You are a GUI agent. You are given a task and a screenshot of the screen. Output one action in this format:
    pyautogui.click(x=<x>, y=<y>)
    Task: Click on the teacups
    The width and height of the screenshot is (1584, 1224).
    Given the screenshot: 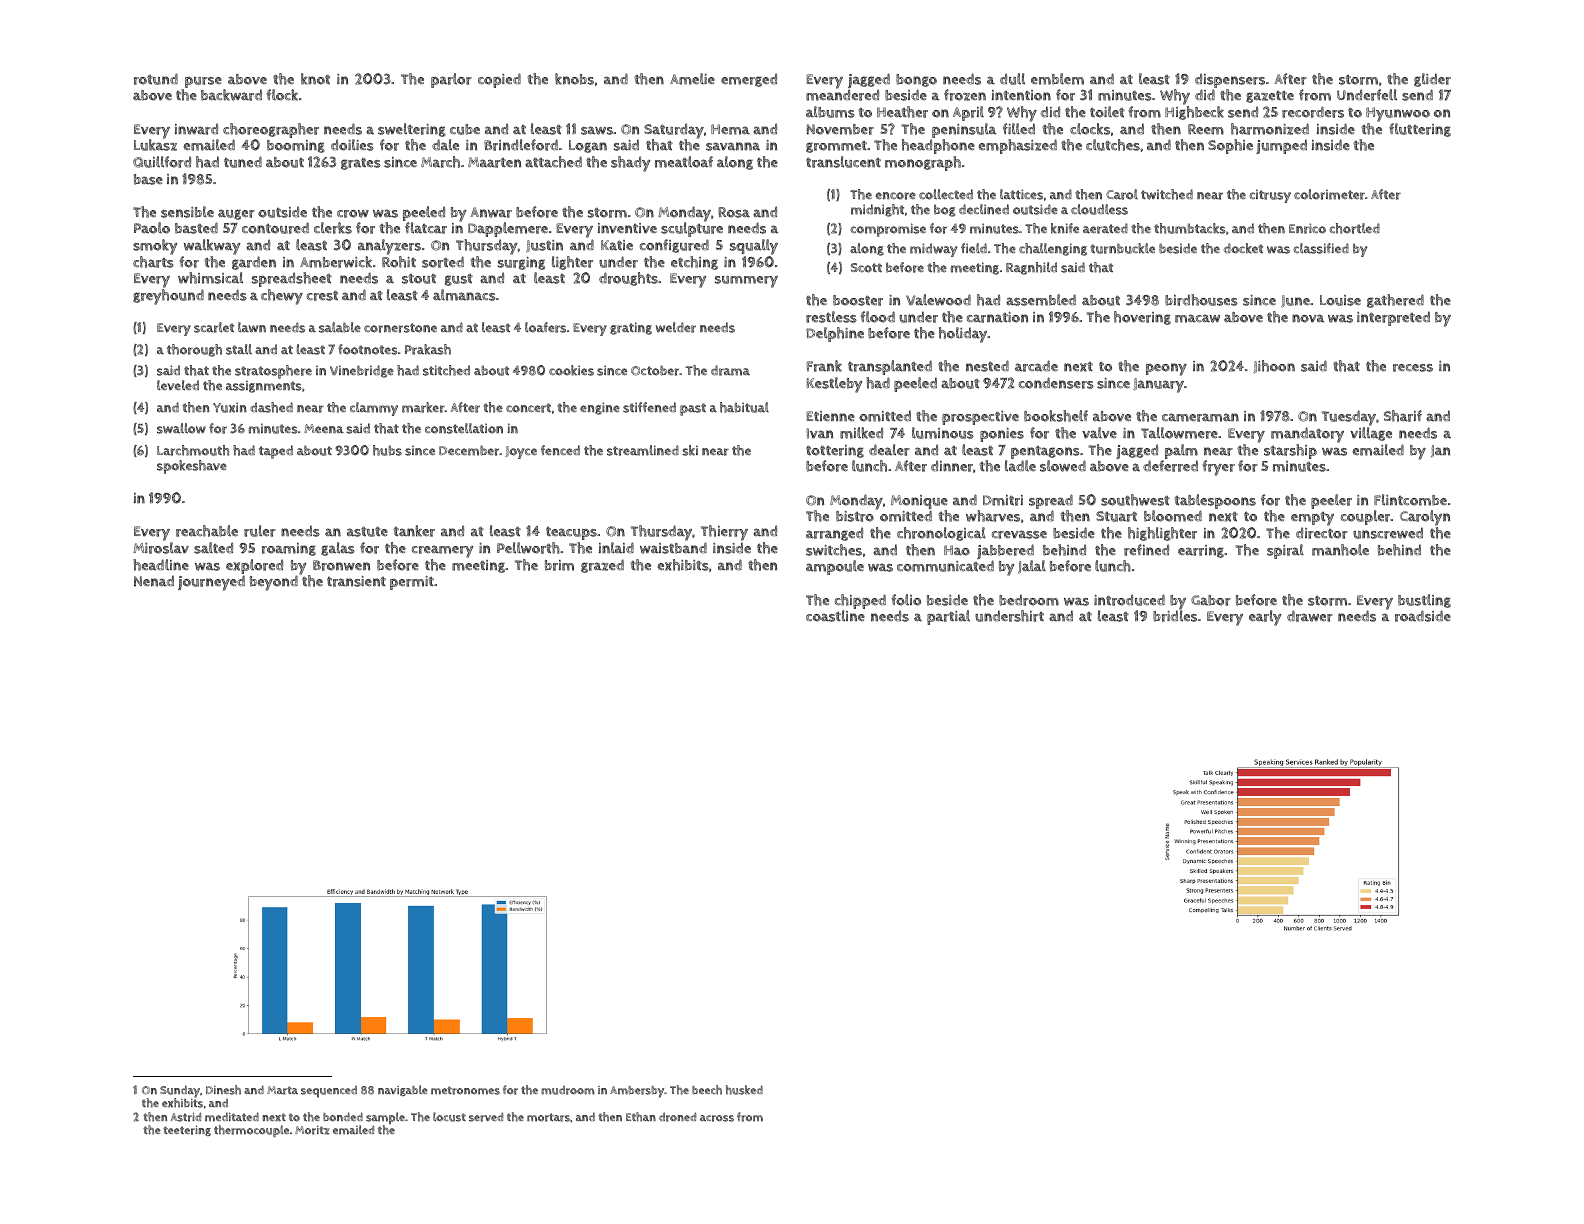 What is the action you would take?
    pyautogui.click(x=571, y=533)
